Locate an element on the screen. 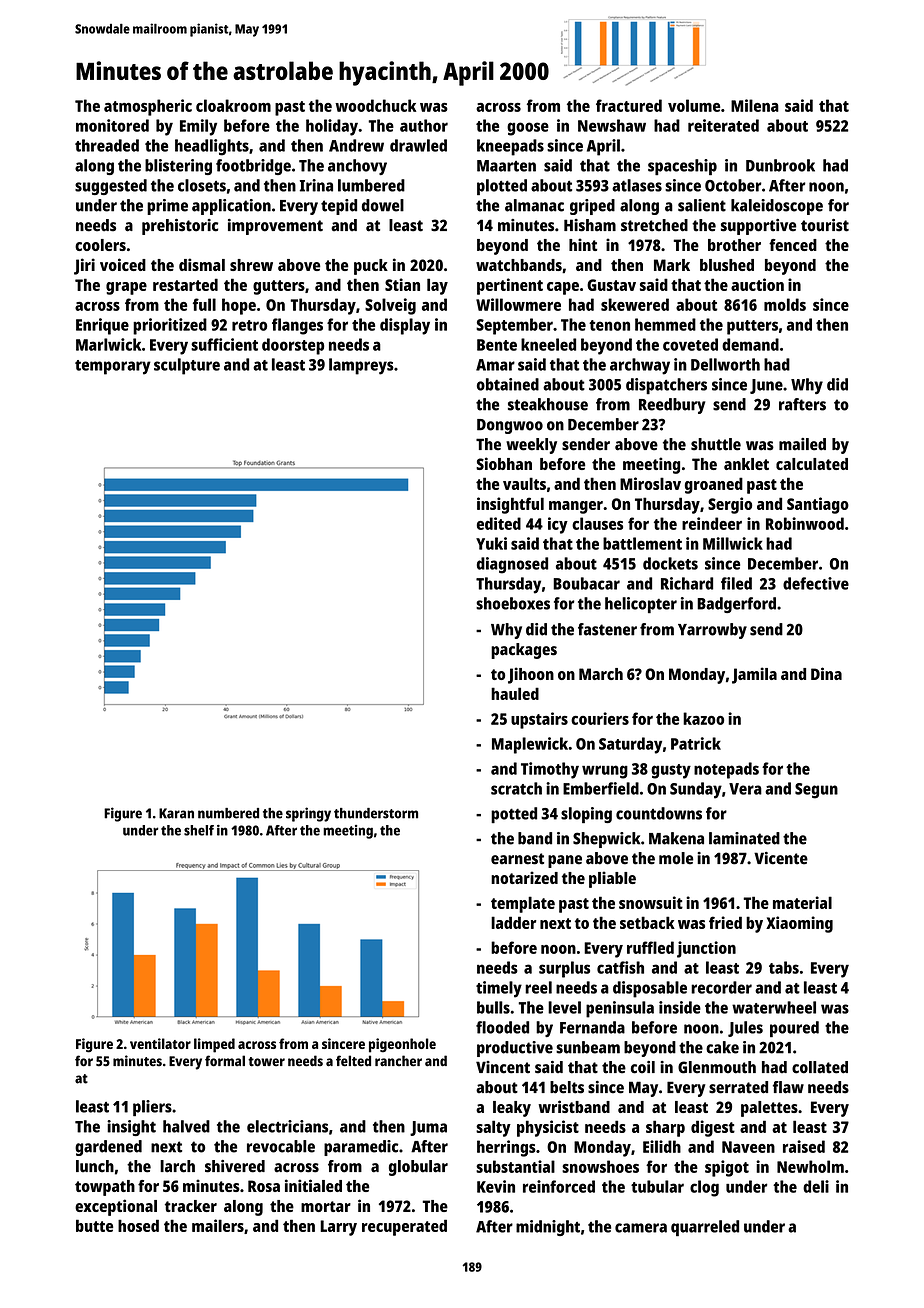 This screenshot has height=1308, width=924. shoeboxes is located at coordinates (513, 603).
